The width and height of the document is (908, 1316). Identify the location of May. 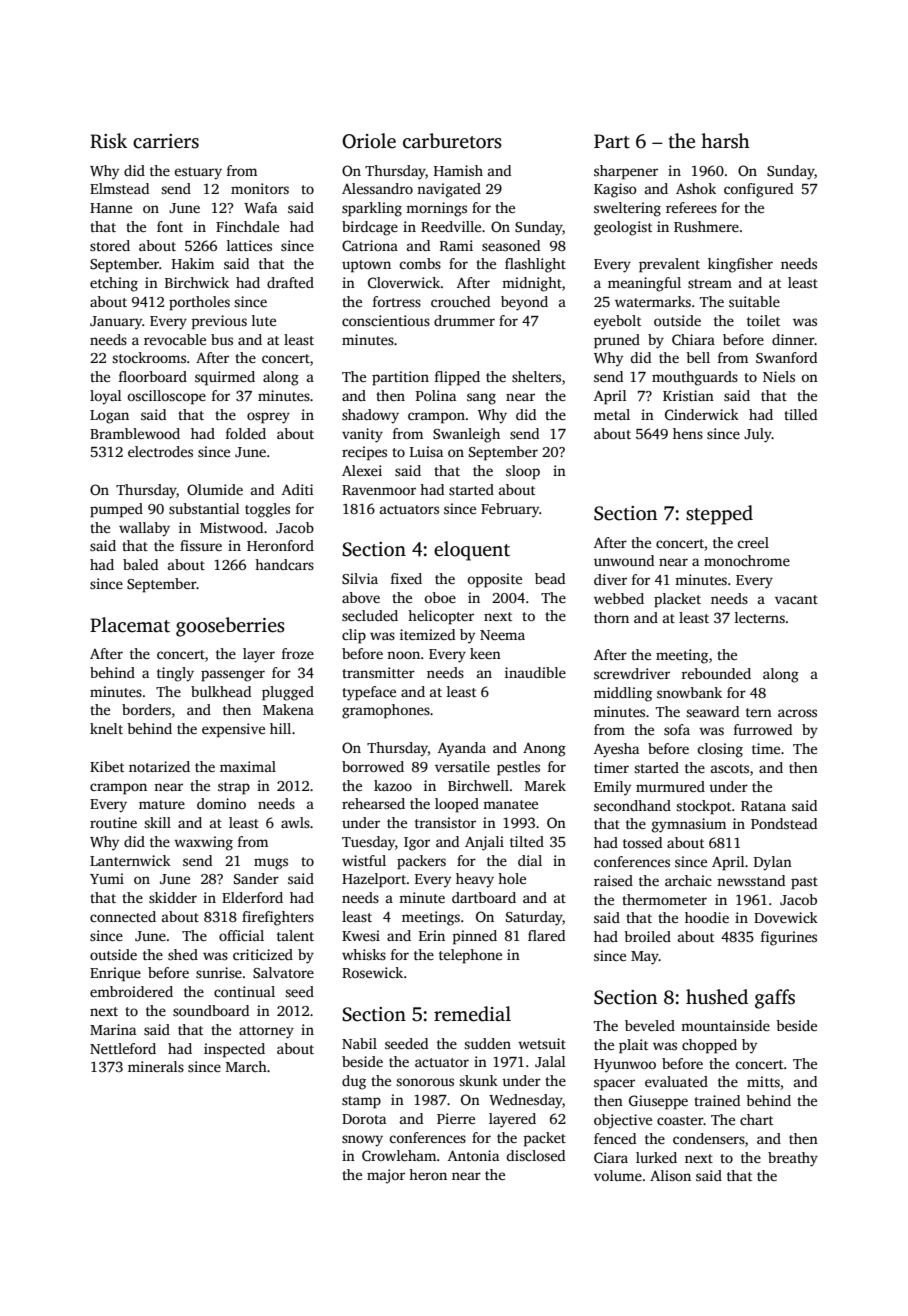
(645, 958).
